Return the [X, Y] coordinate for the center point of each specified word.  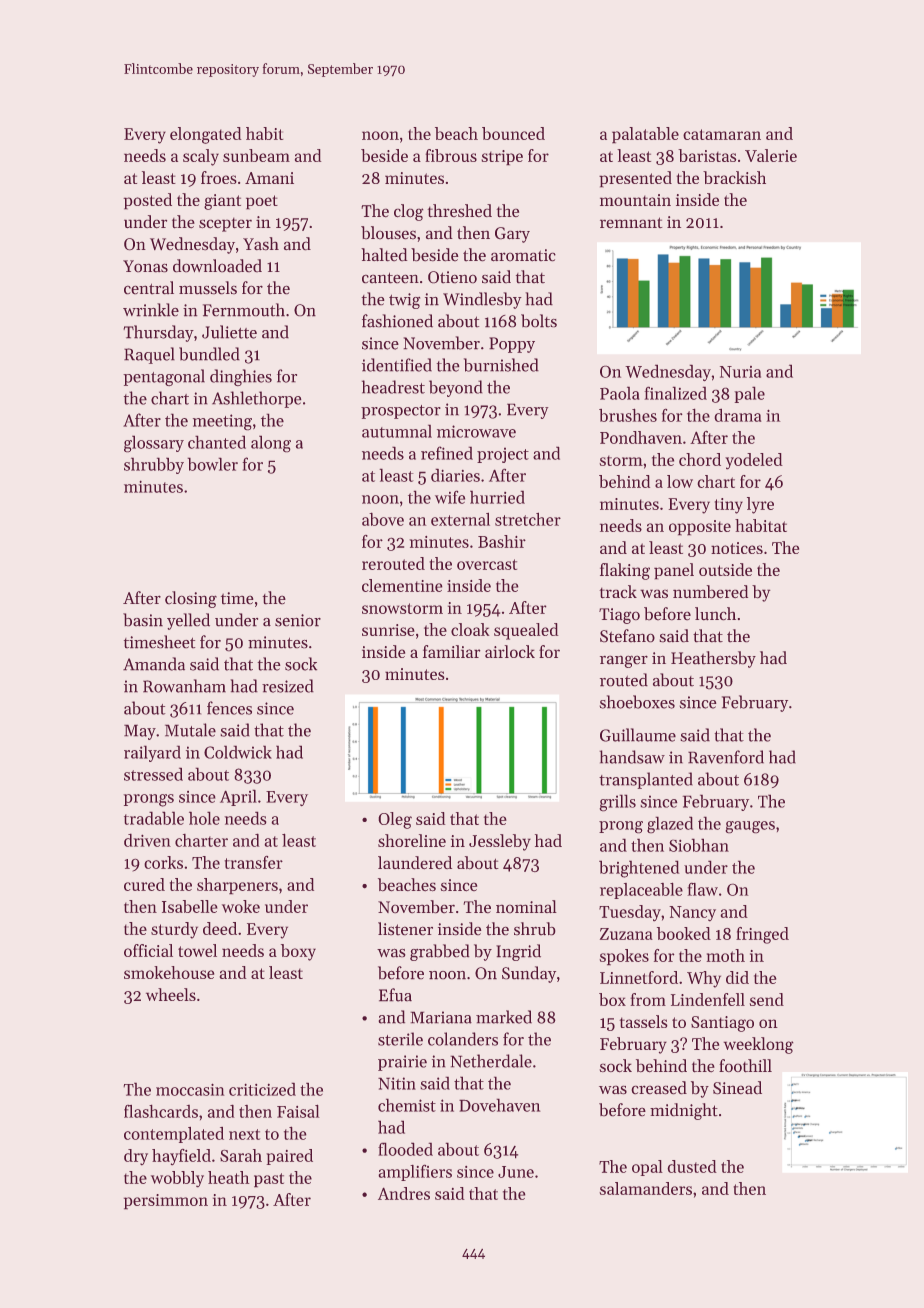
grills [618, 803]
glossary [154, 444]
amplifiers [415, 1173]
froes [219, 177]
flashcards [161, 1111]
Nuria [740, 372]
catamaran [722, 134]
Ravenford [726, 757]
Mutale [190, 730]
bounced [513, 133]
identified [397, 365]
